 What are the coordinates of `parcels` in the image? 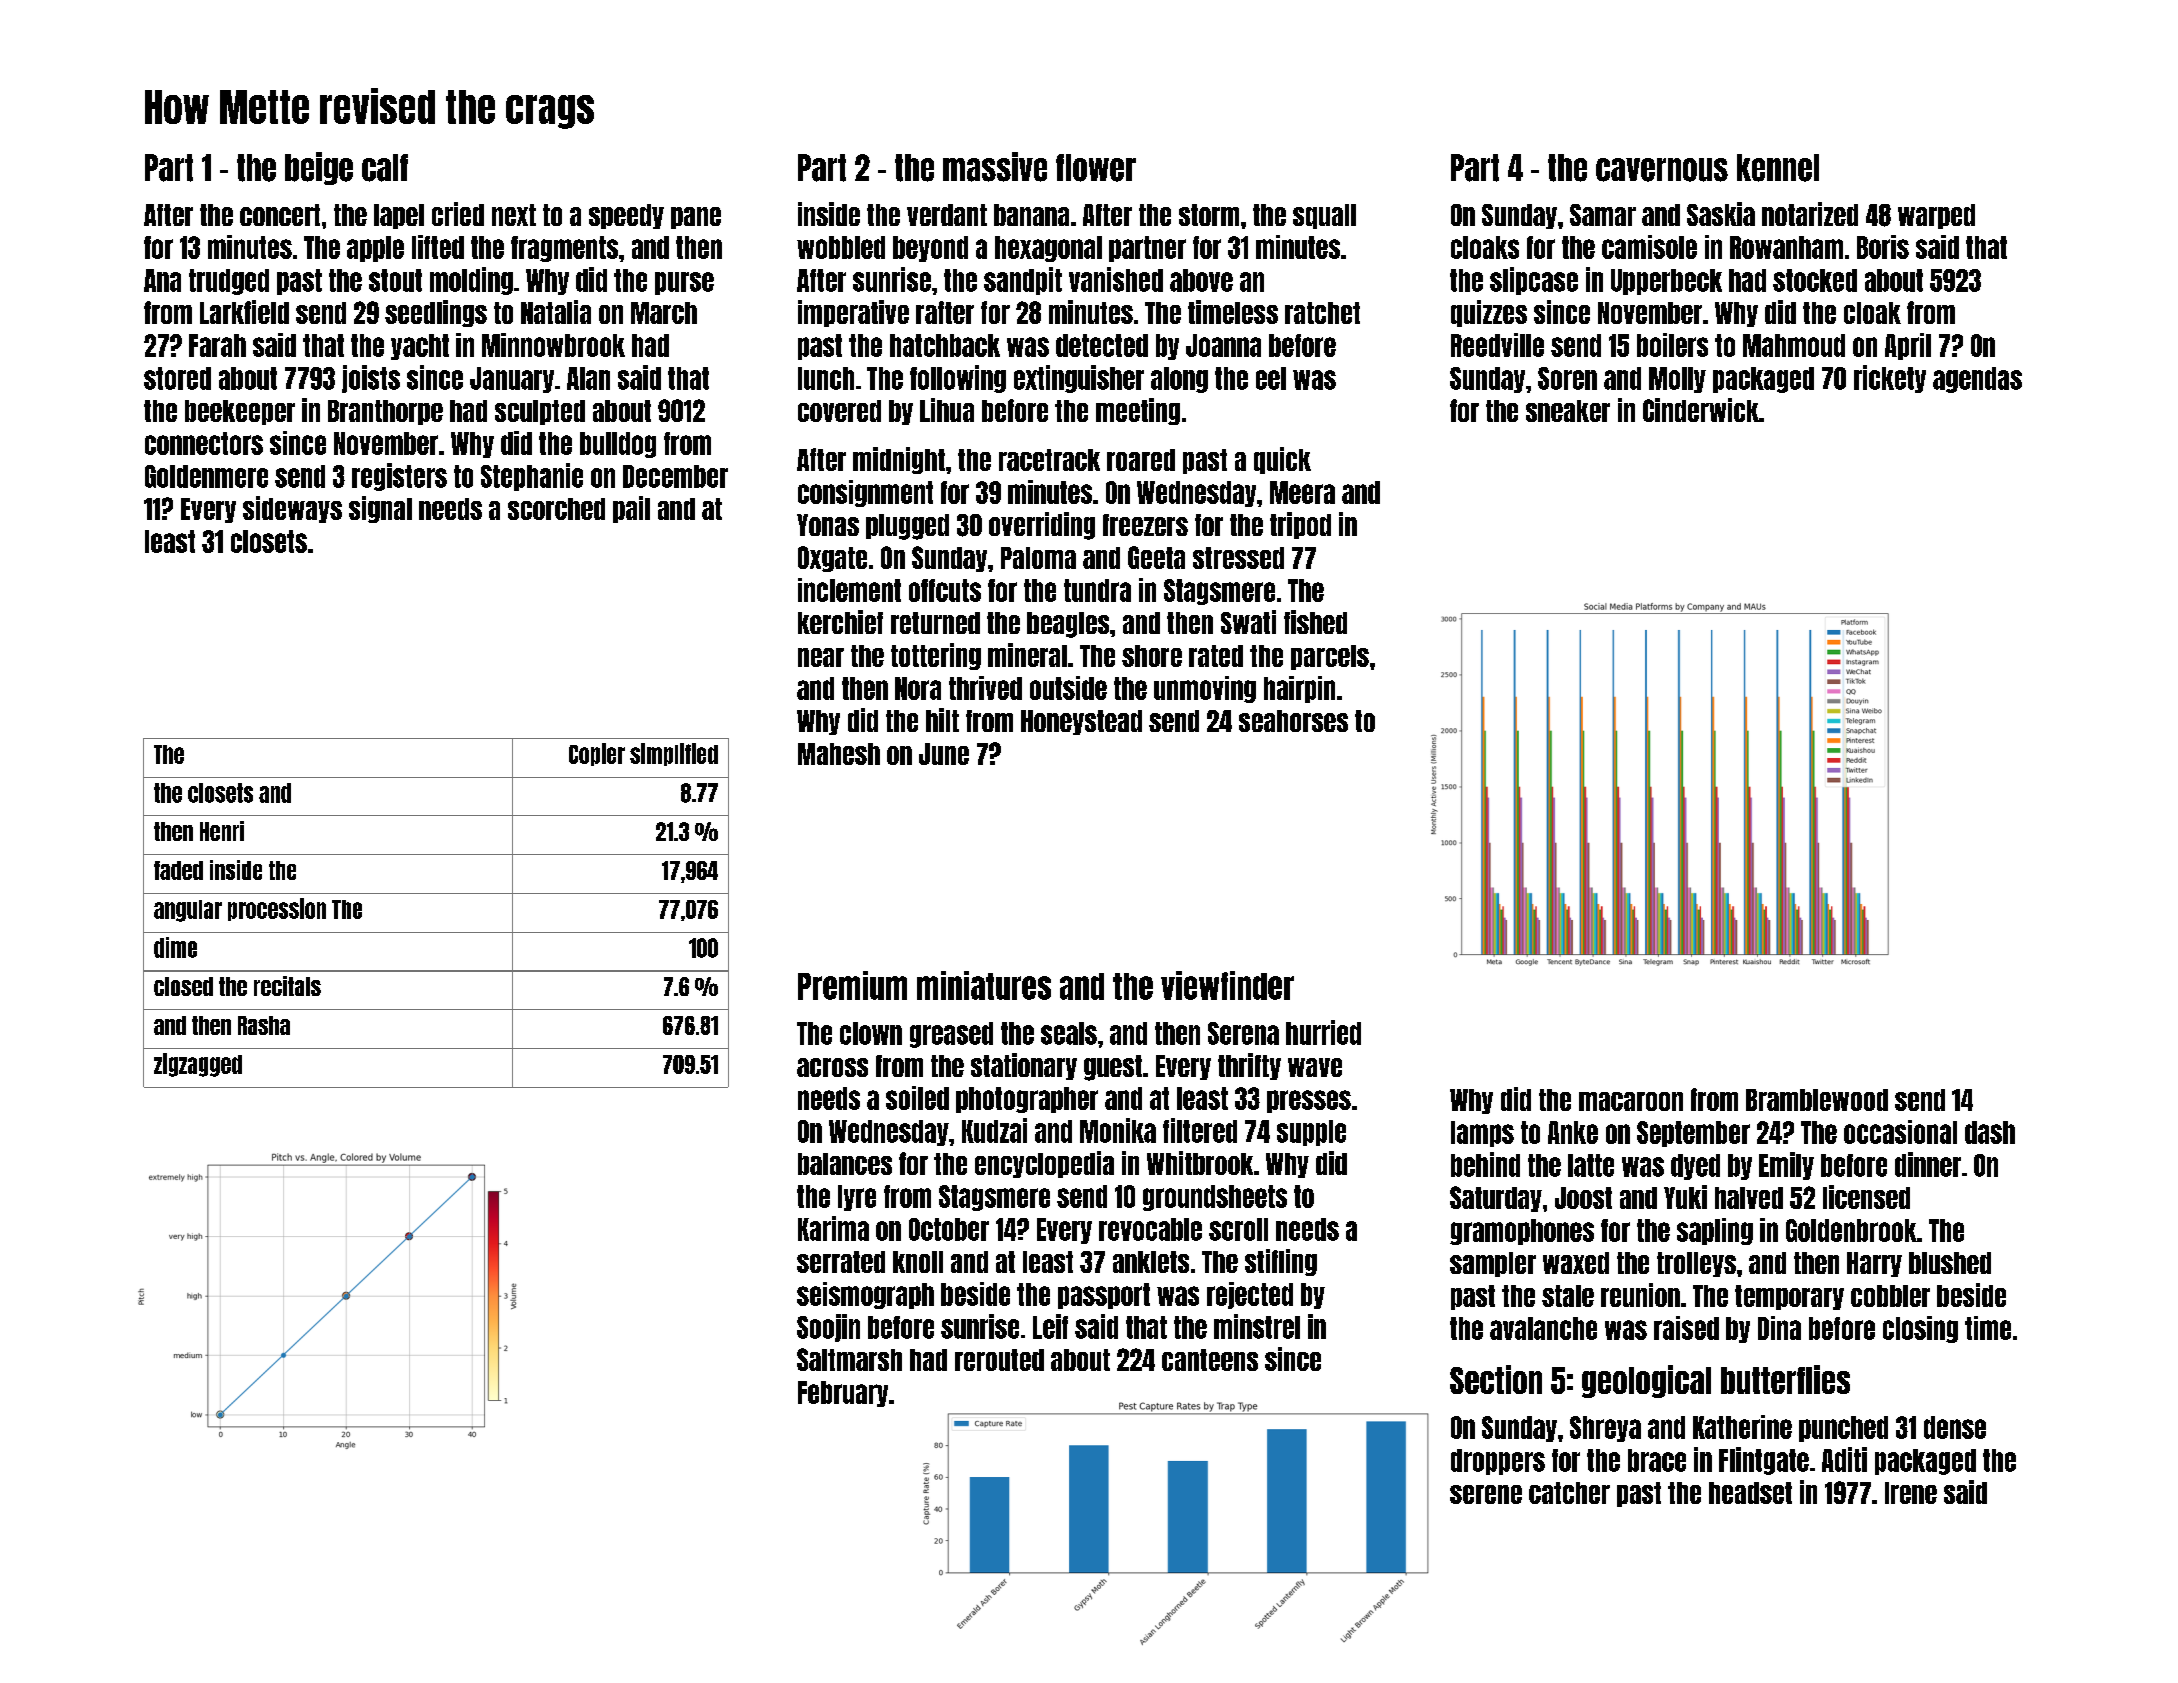 It's located at (1330, 657).
